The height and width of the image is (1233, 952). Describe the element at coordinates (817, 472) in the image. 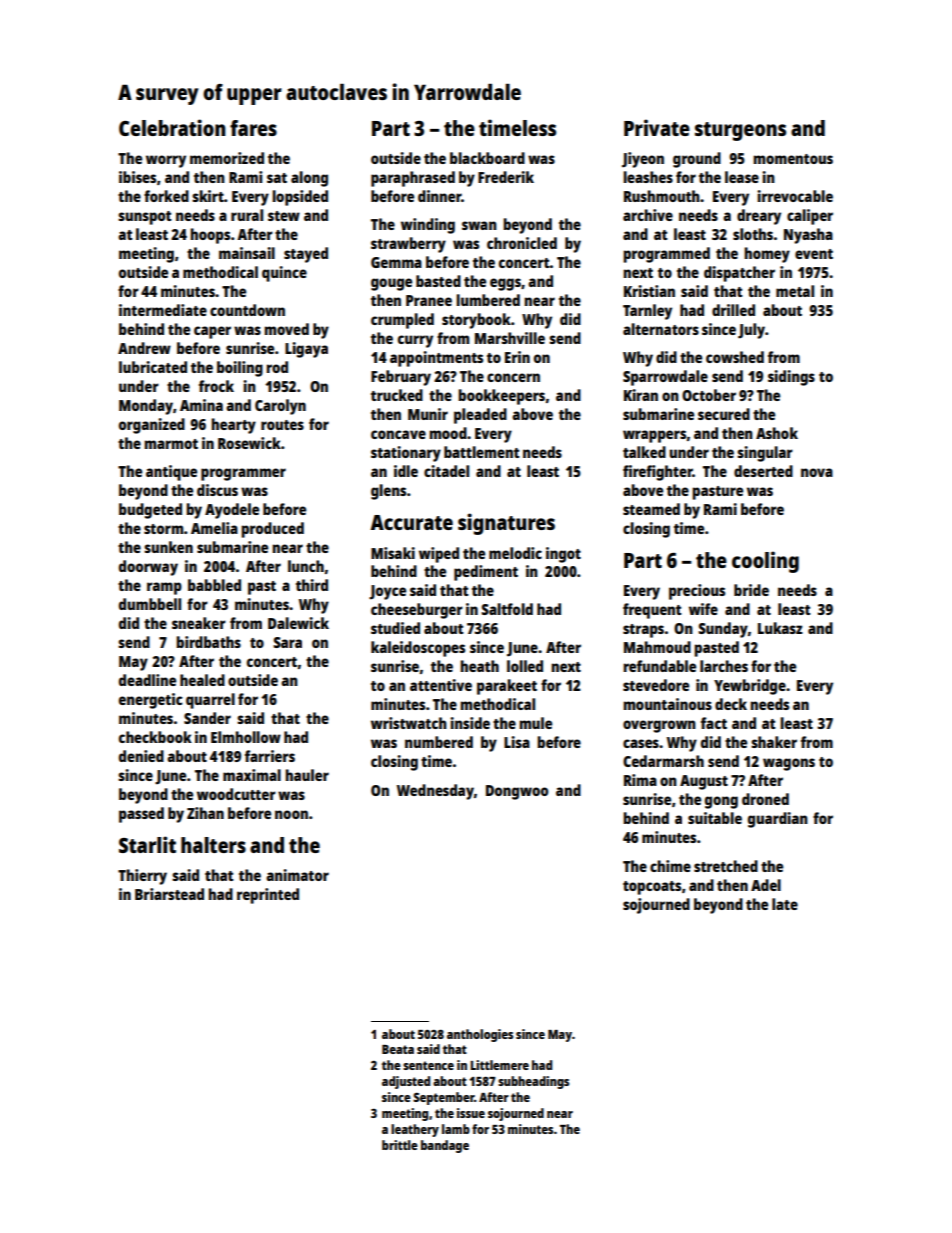

I see `nova` at that location.
